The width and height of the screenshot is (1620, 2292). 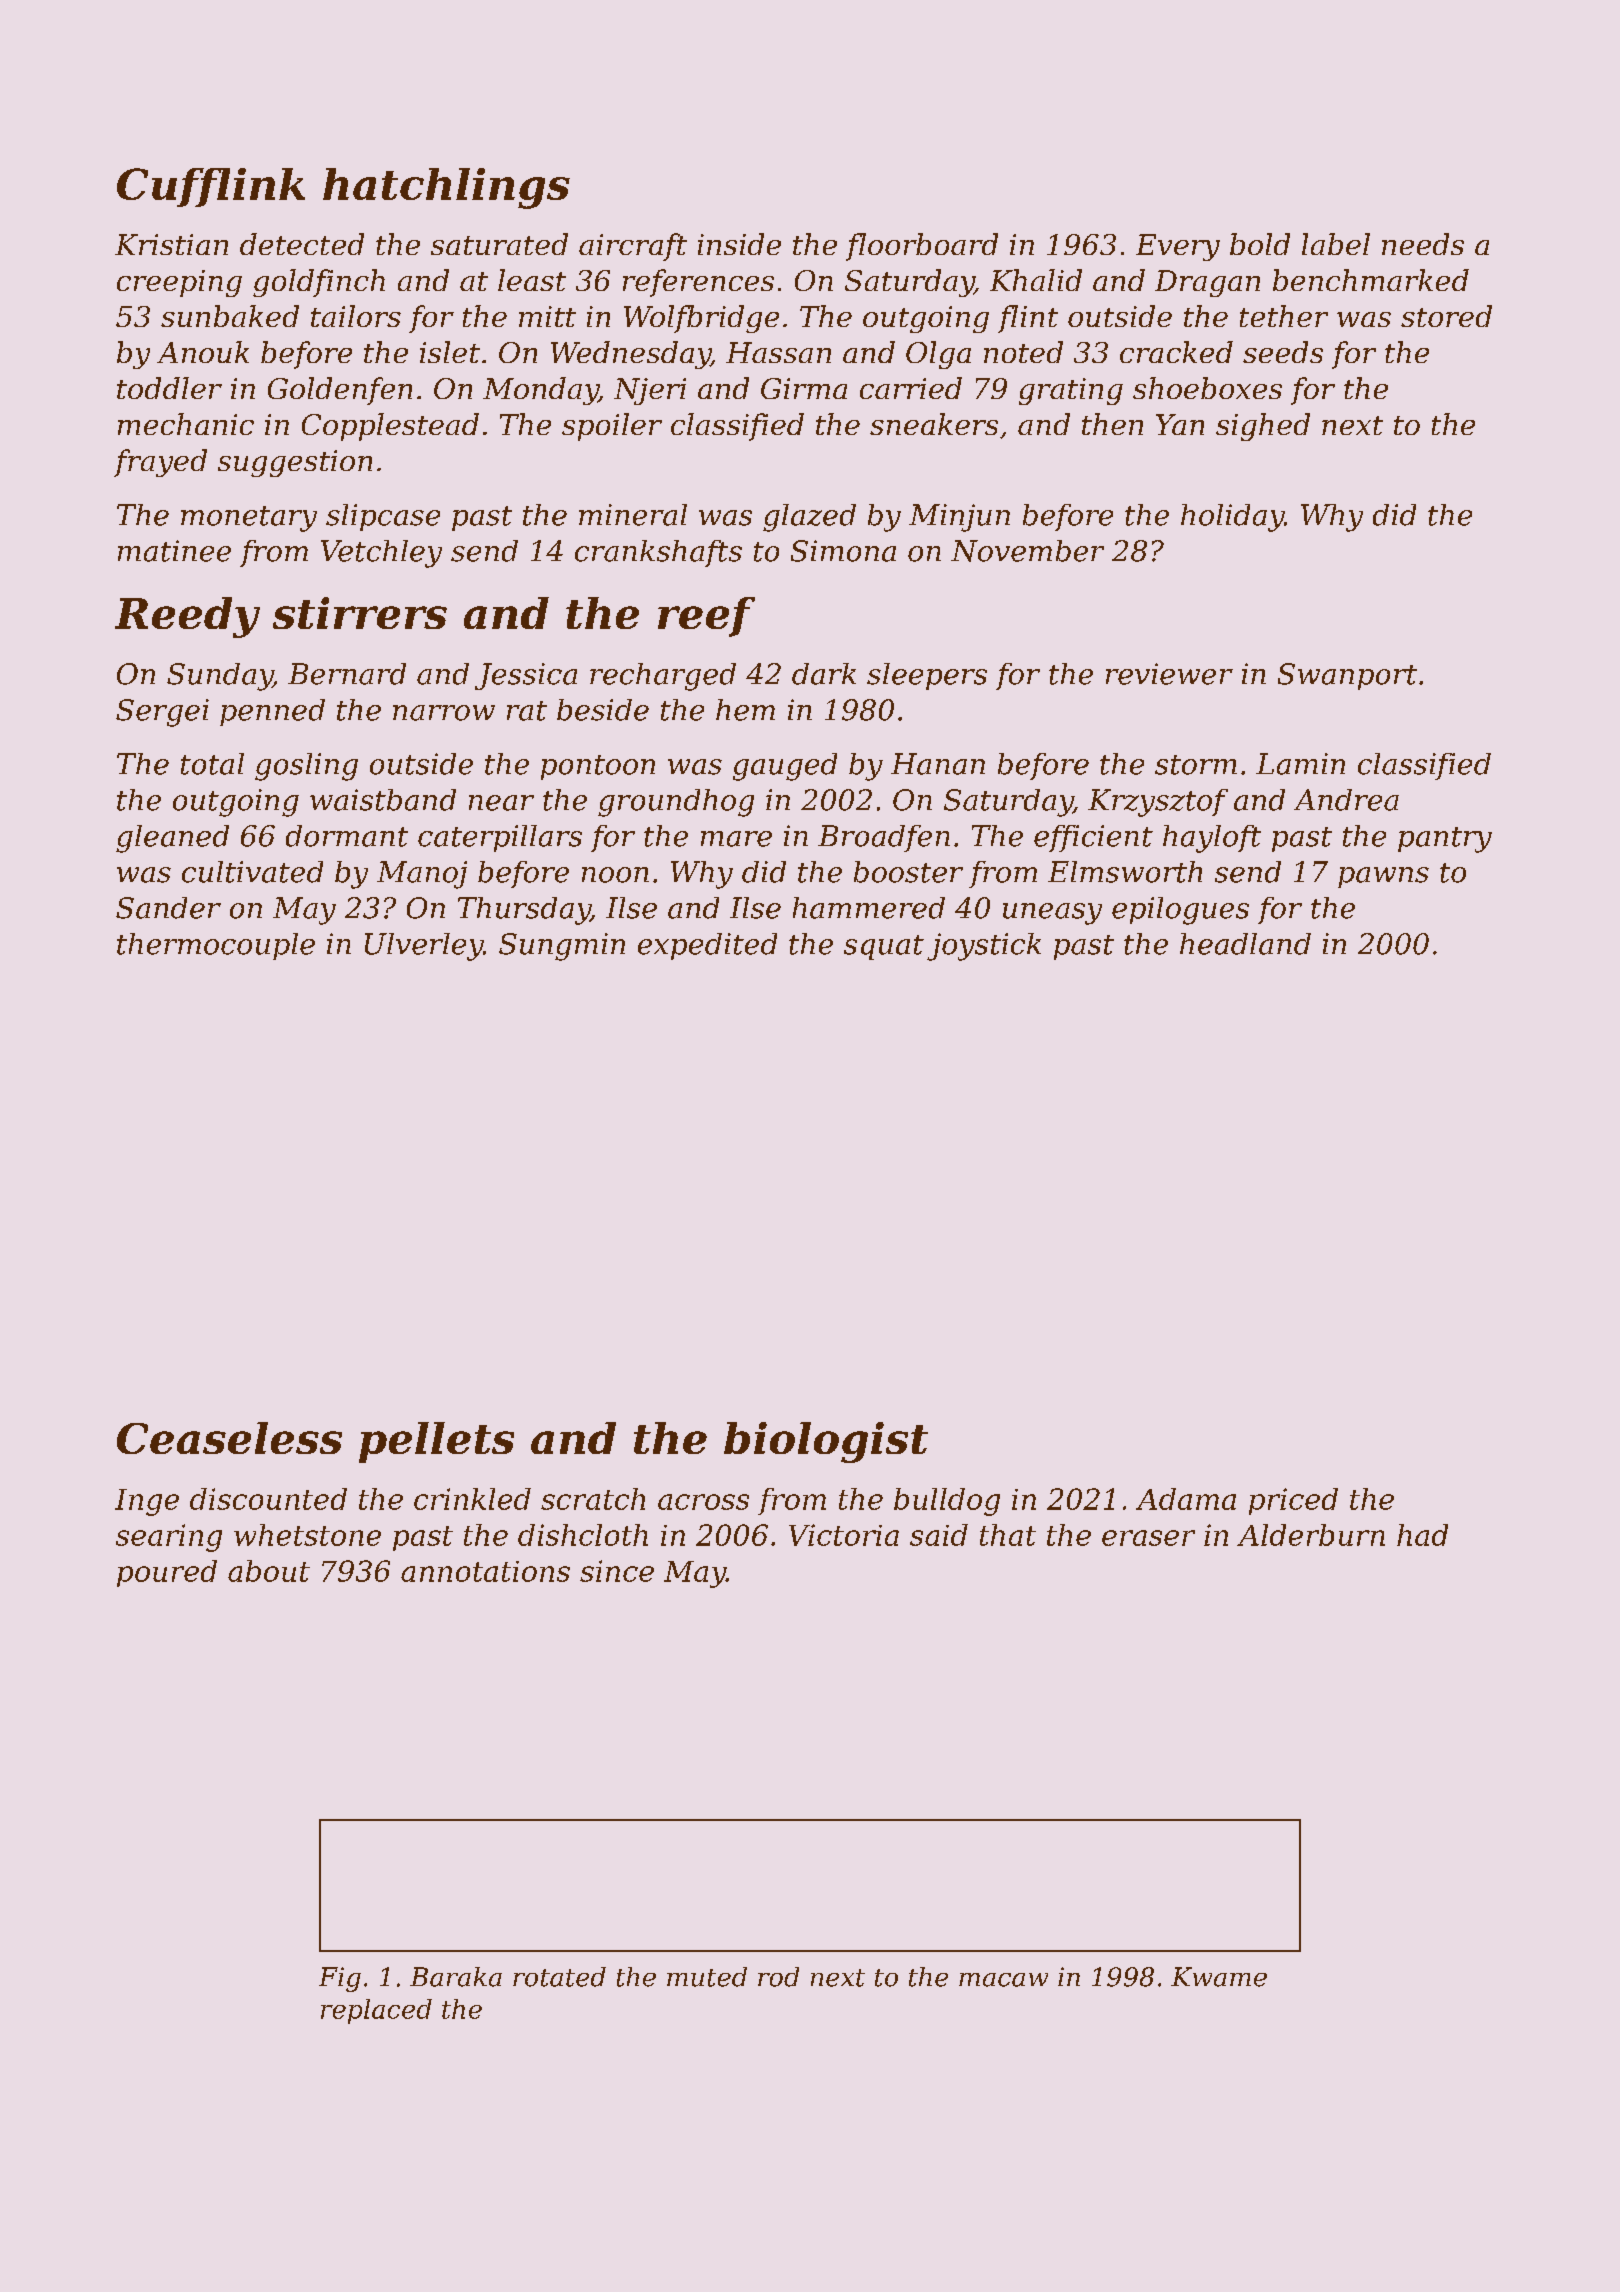 What do you see at coordinates (1003, 1980) in the screenshot?
I see `macaw` at bounding box center [1003, 1980].
